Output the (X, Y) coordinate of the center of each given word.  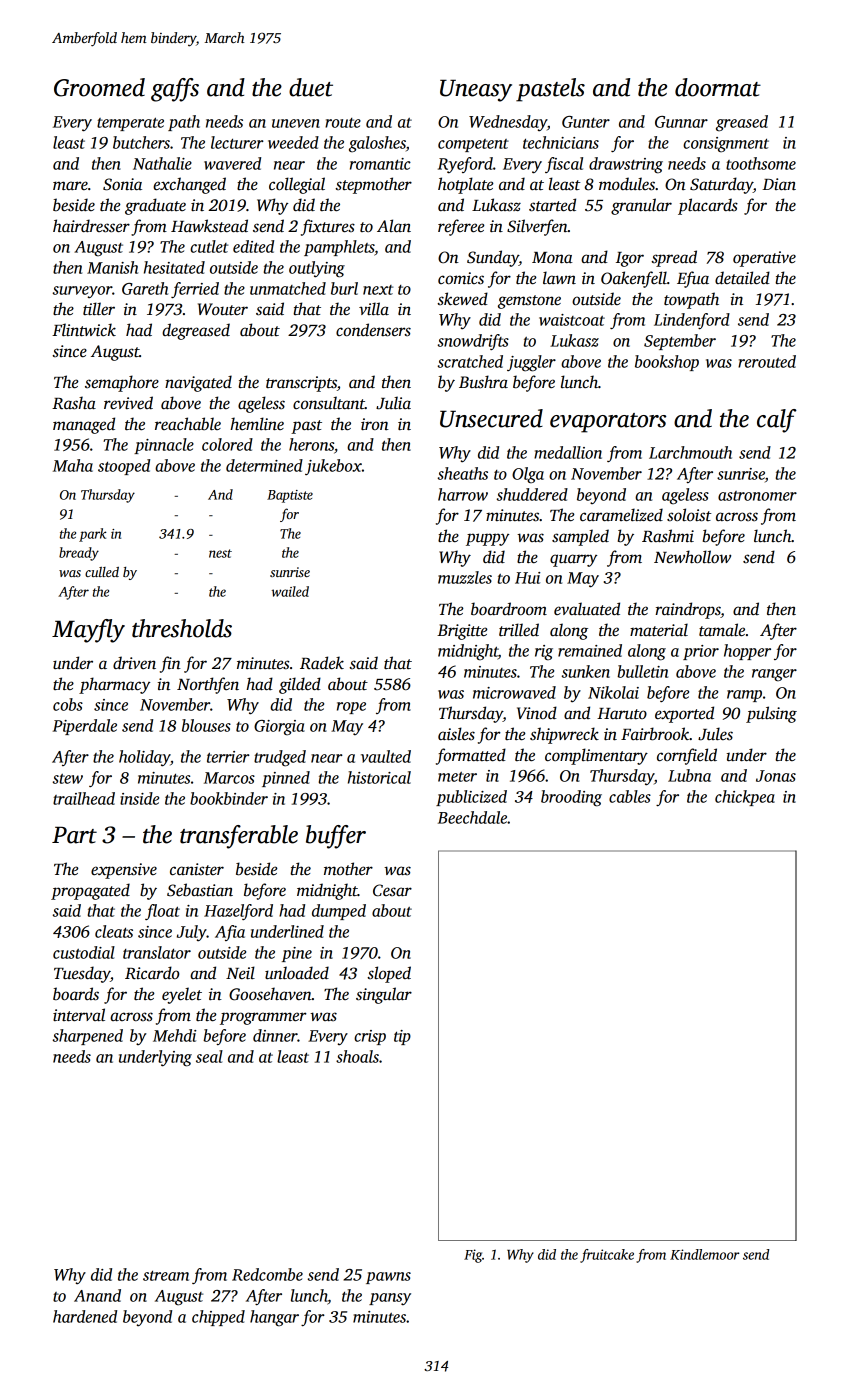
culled (102, 572)
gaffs (175, 90)
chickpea (745, 798)
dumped (339, 912)
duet (311, 87)
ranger (774, 675)
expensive (124, 871)
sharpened (88, 1037)
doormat (718, 87)
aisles (456, 734)
